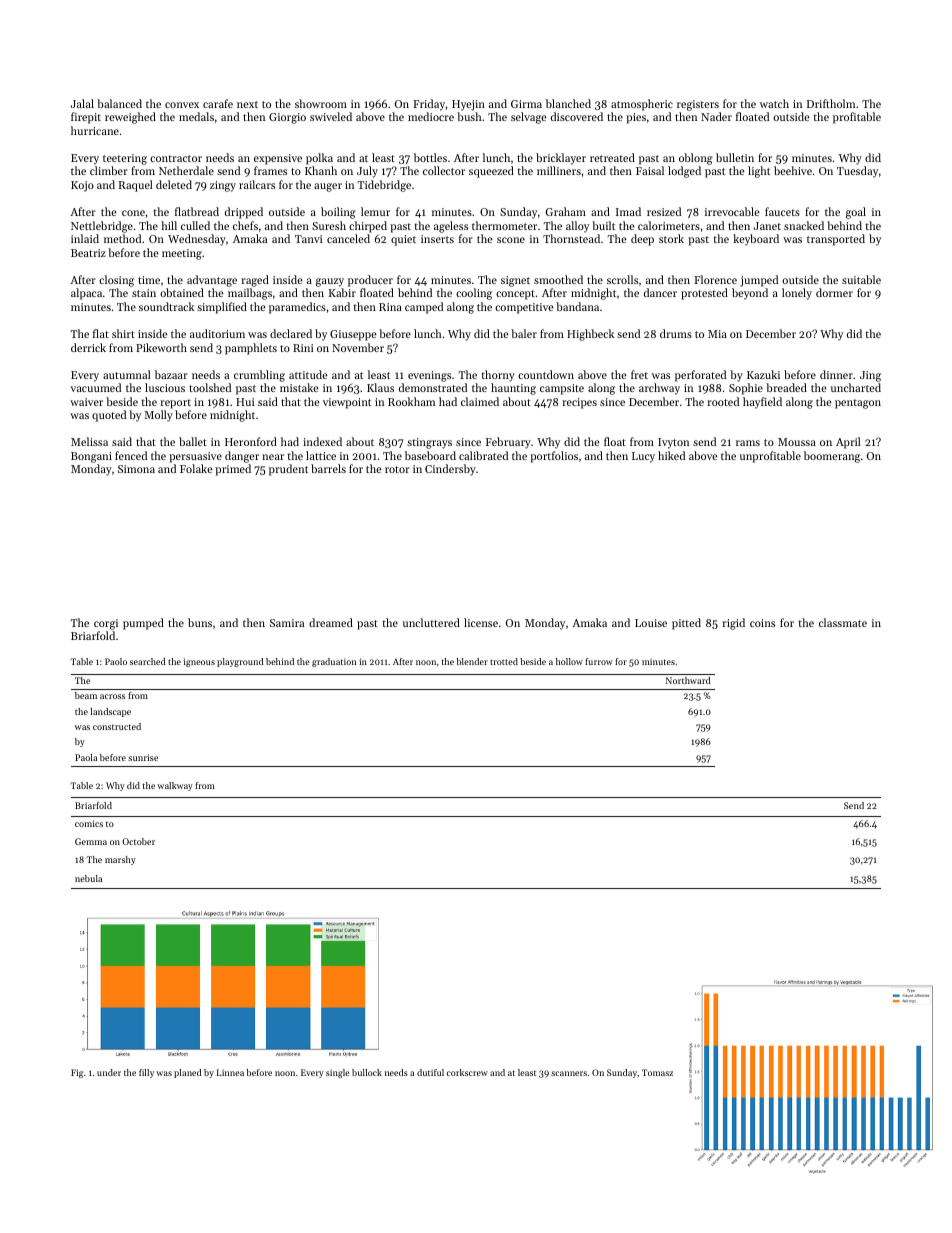 The width and height of the document is (952, 1233). Describe the element at coordinates (467, 1072) in the document. I see `corkscrew` at that location.
